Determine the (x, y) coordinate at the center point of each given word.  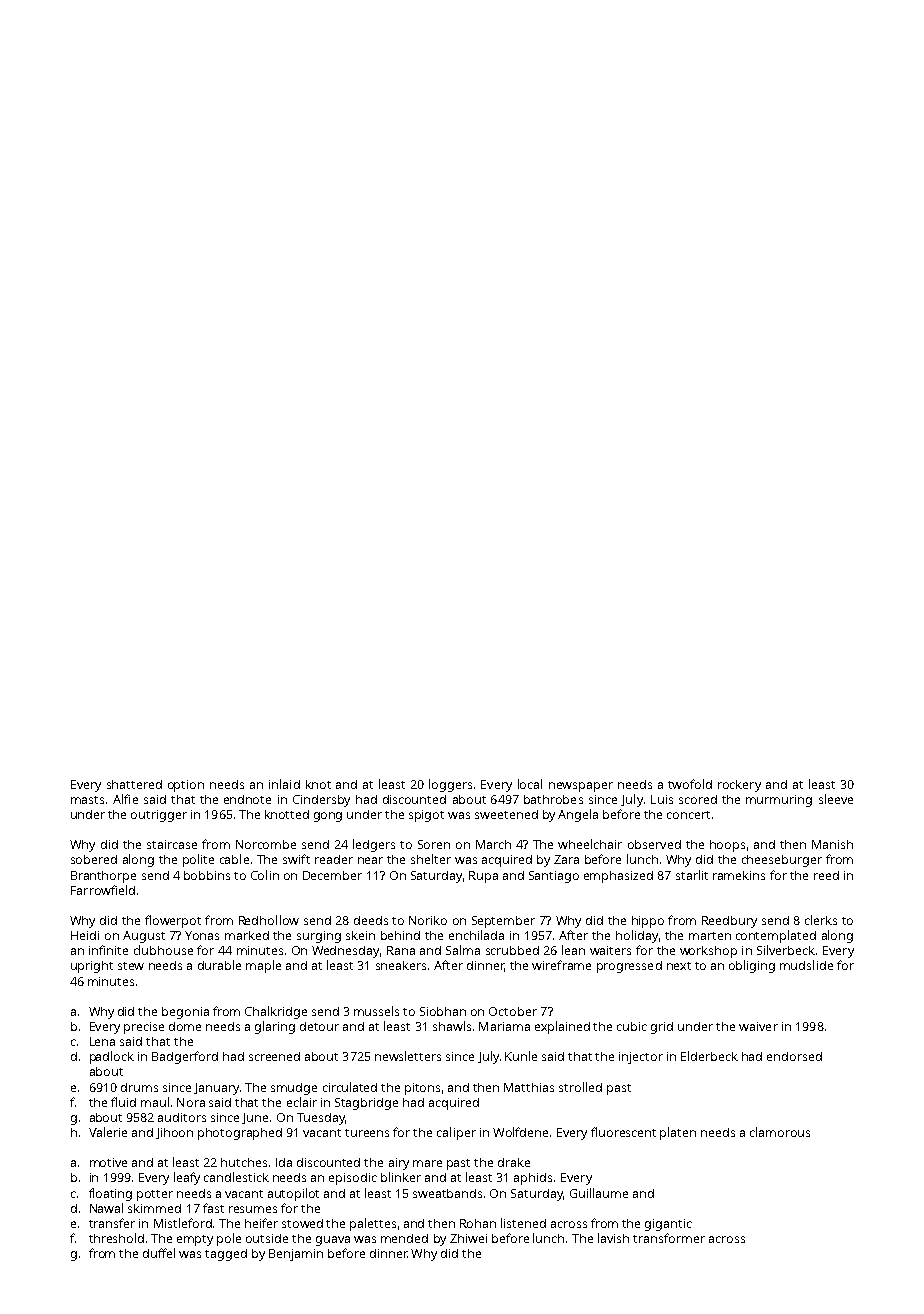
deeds (371, 920)
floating (110, 1194)
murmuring (779, 801)
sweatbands (447, 1193)
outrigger (159, 816)
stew (131, 966)
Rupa (483, 877)
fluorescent (623, 1132)
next (679, 966)
